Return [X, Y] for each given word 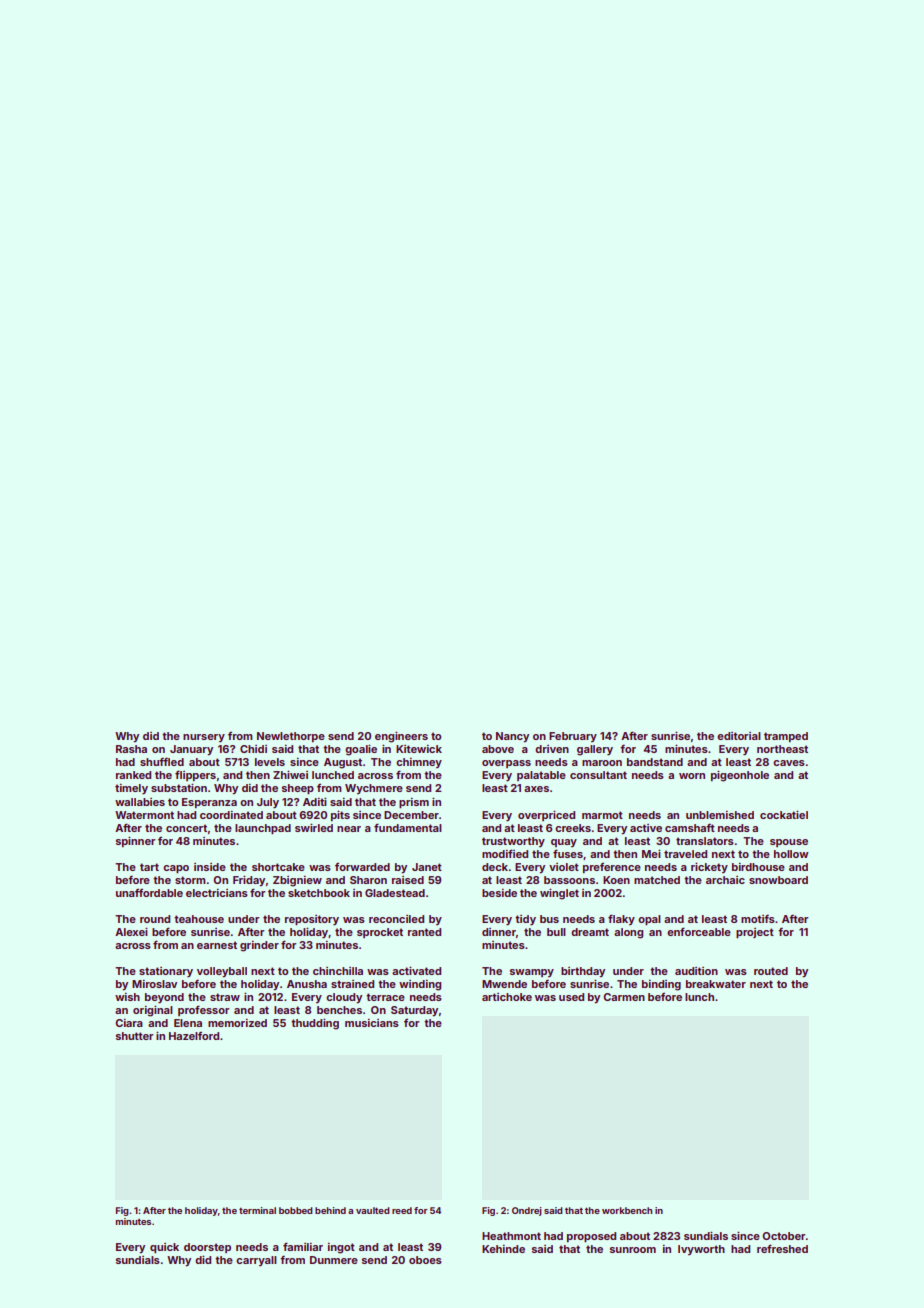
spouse [789, 843]
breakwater [716, 984]
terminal [257, 1210]
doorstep [207, 1248]
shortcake [278, 867]
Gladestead [395, 893]
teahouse [199, 919]
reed [402, 1210]
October [784, 1236]
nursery [204, 738]
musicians [372, 1022]
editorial [739, 736]
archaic [725, 880]
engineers [401, 737]
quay [564, 843]
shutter [135, 1036]
